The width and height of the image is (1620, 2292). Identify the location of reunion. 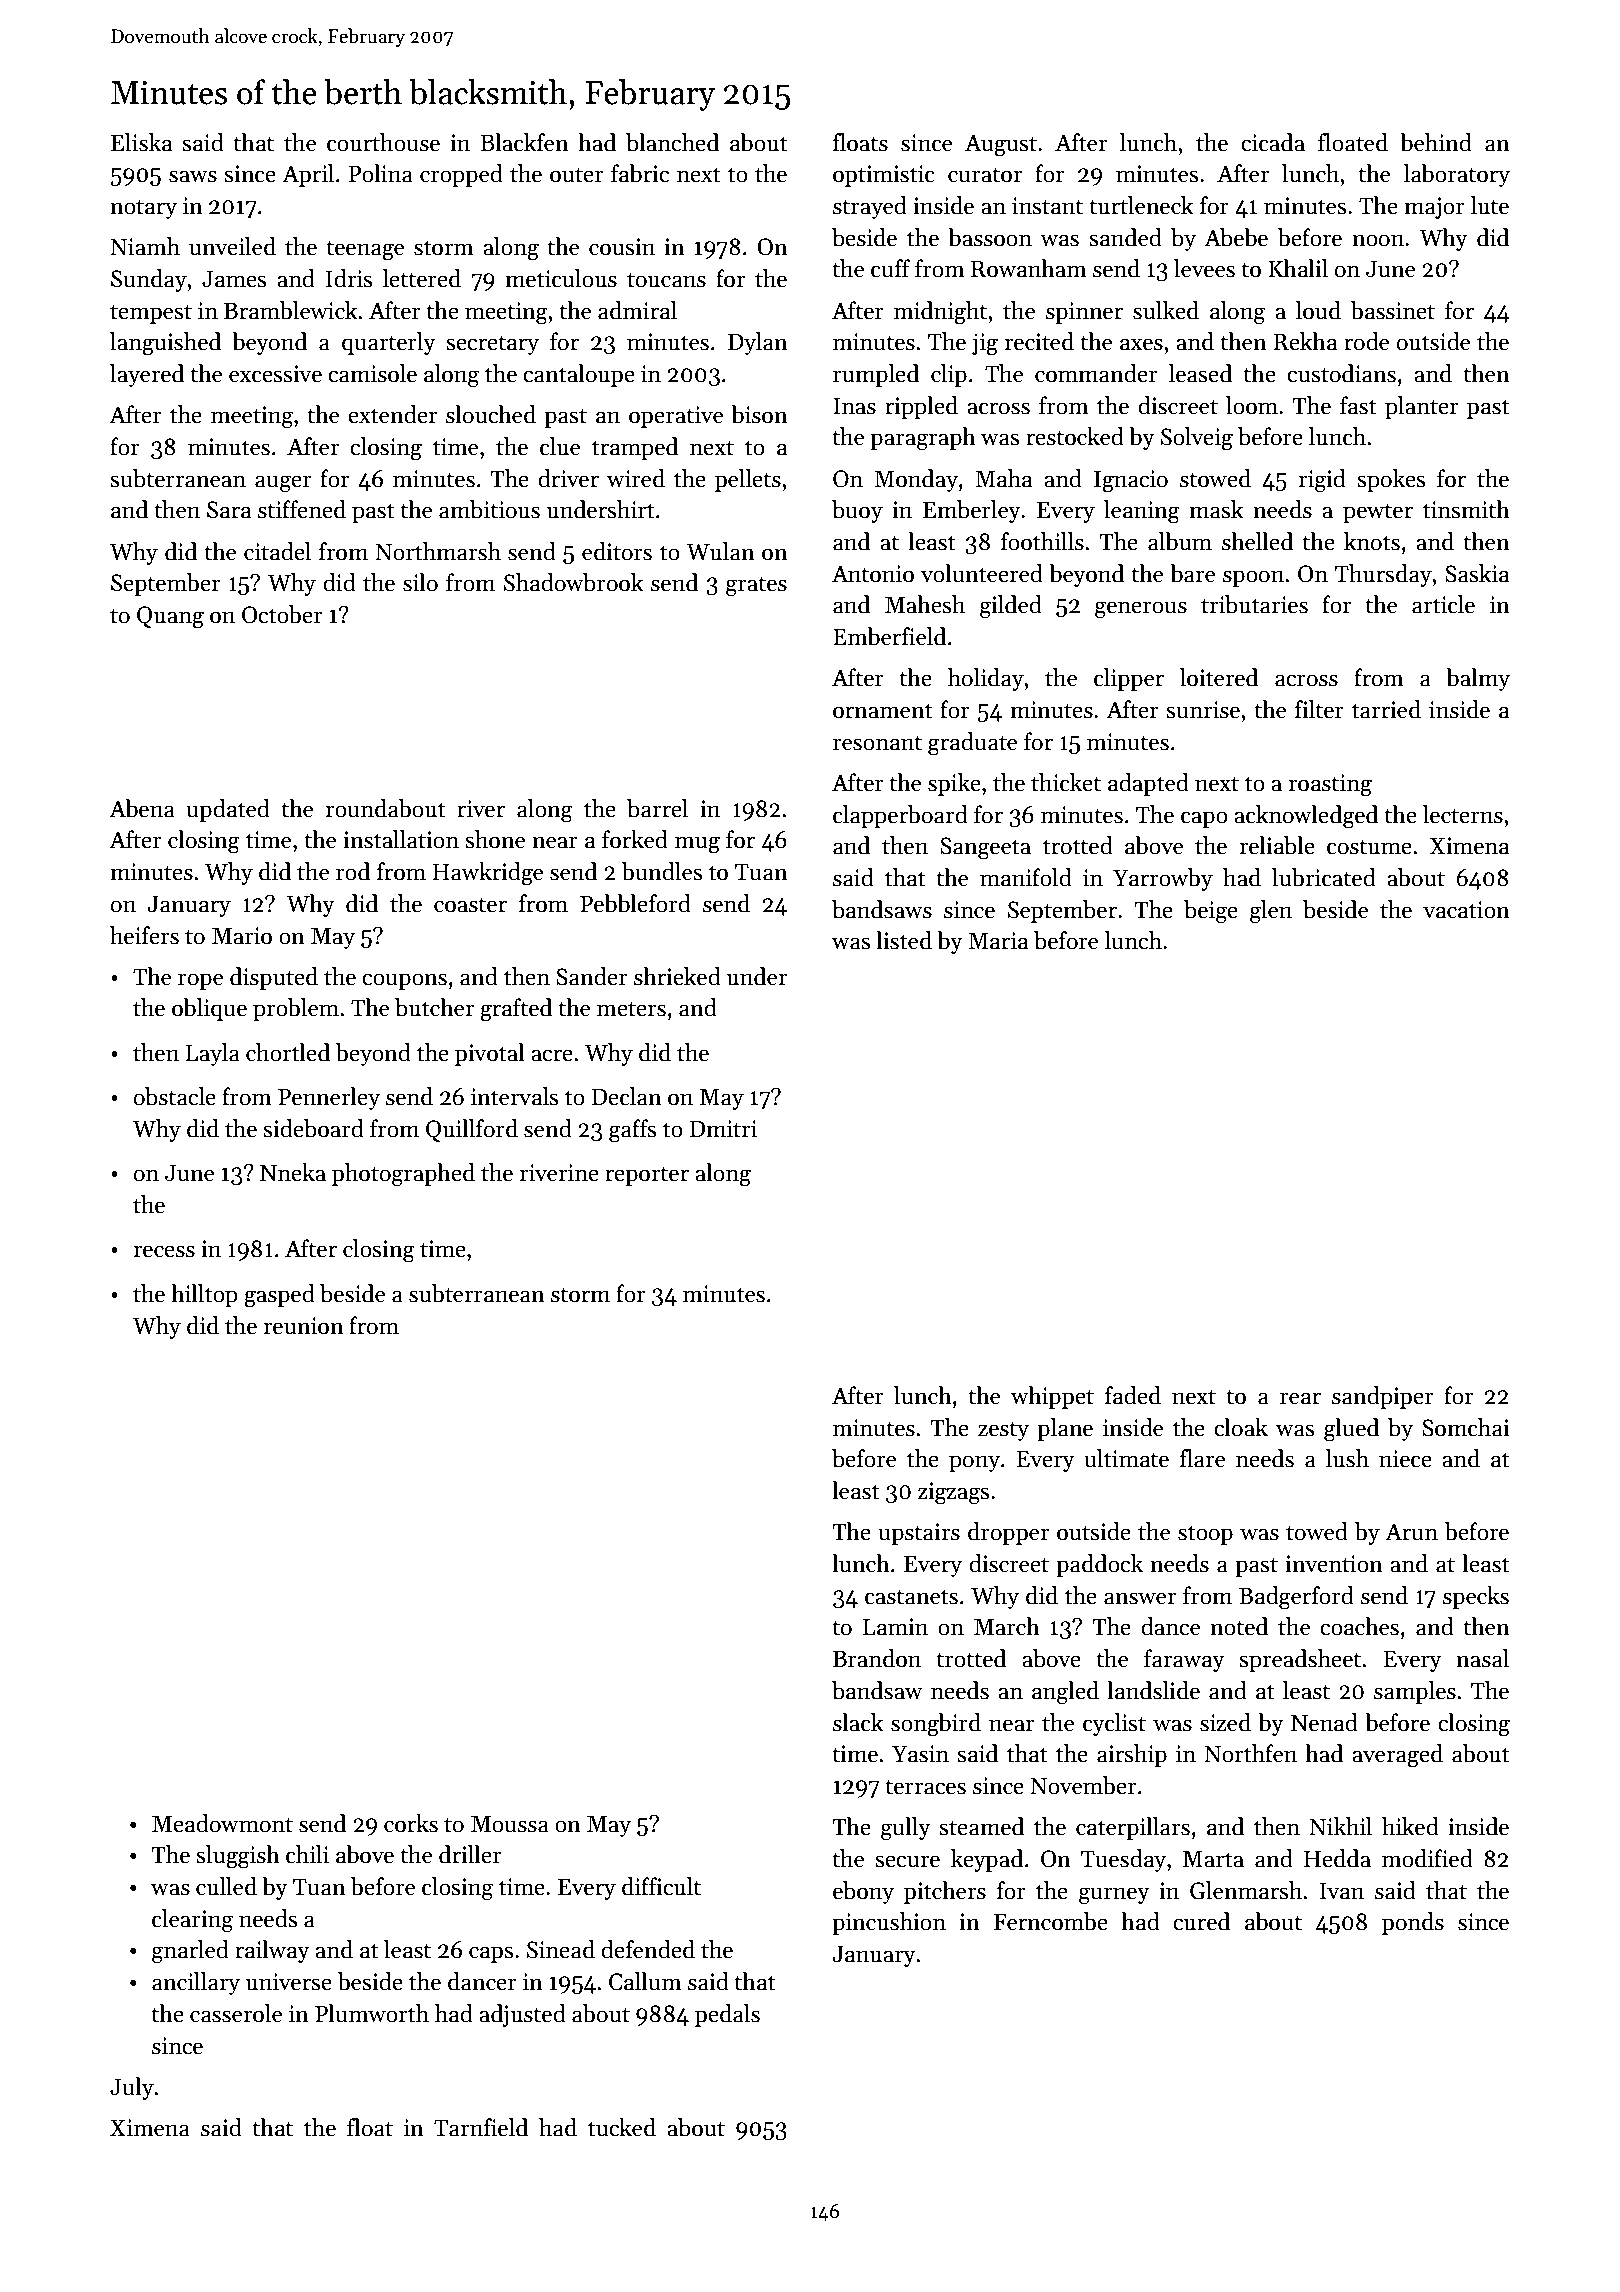
(304, 1326).
